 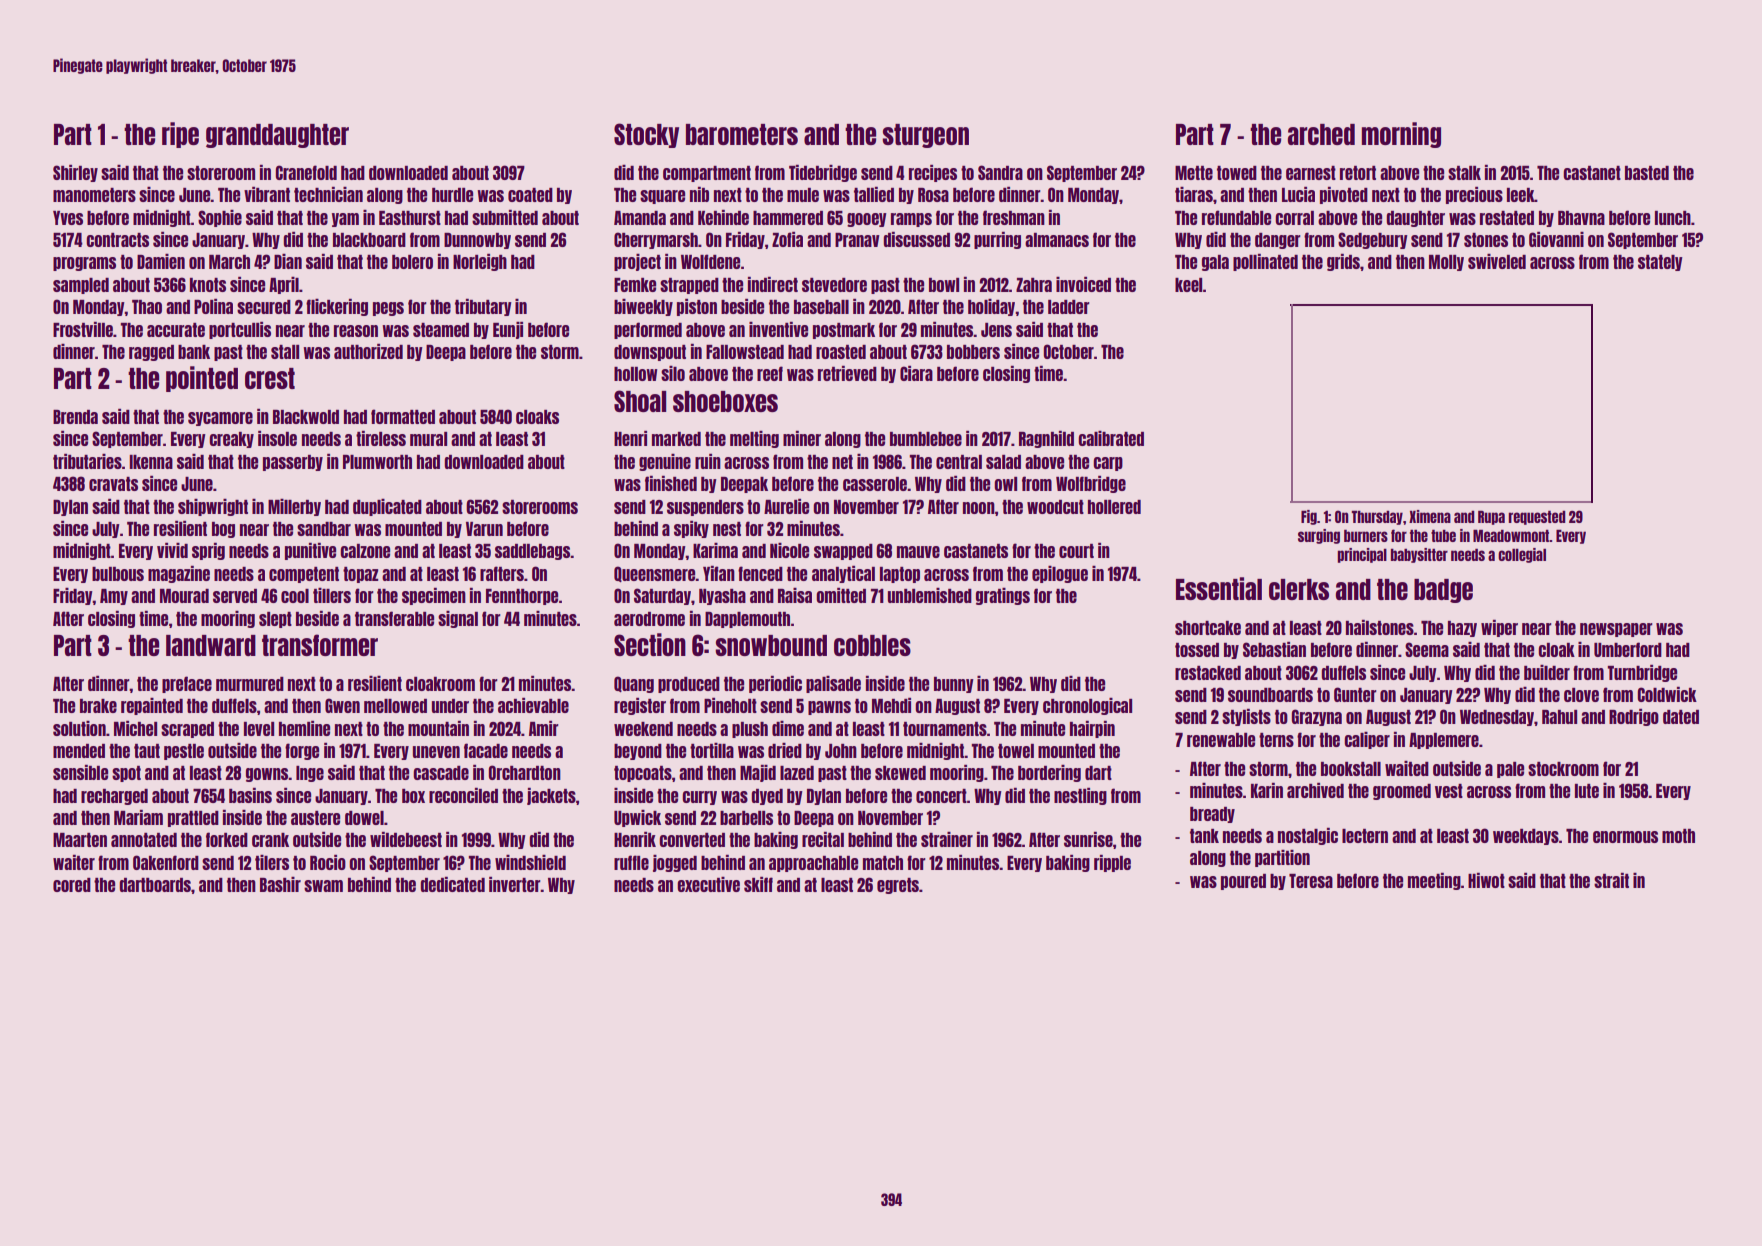 What do you see at coordinates (1076, 551) in the document?
I see `court` at bounding box center [1076, 551].
